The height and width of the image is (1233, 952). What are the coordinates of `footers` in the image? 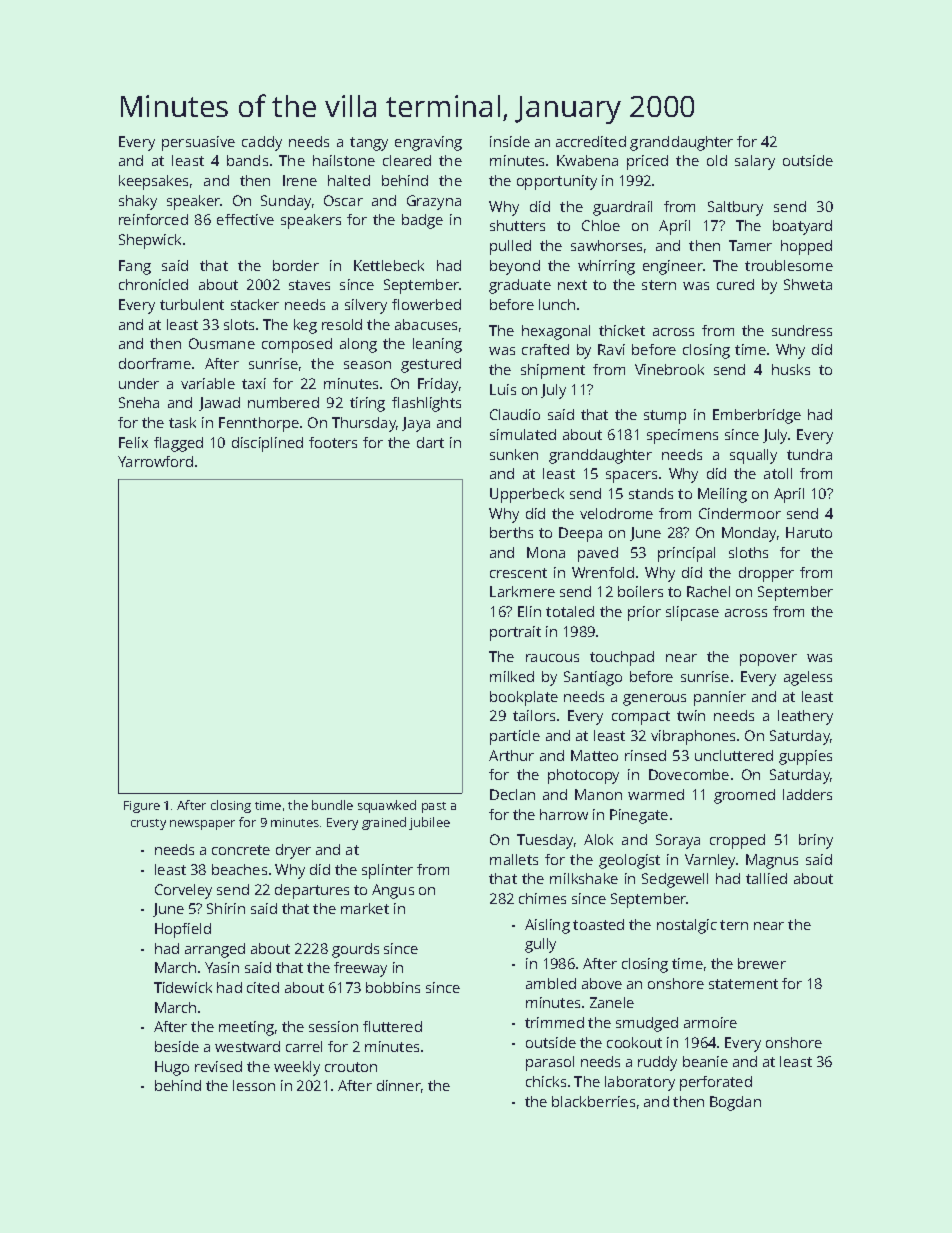 It's located at (333, 442).
